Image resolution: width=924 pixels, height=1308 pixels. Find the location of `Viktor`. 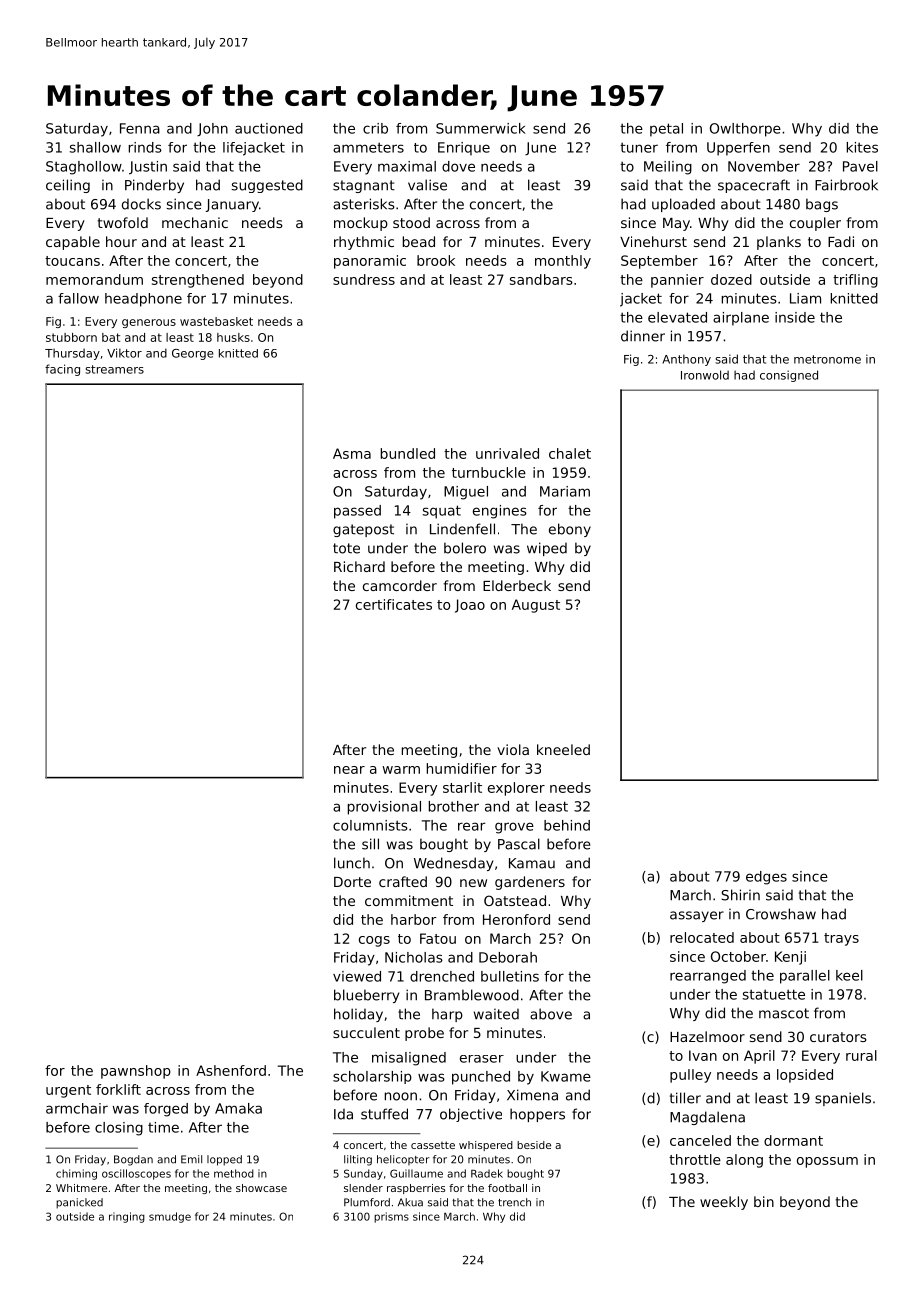

Viktor is located at coordinates (124, 353).
